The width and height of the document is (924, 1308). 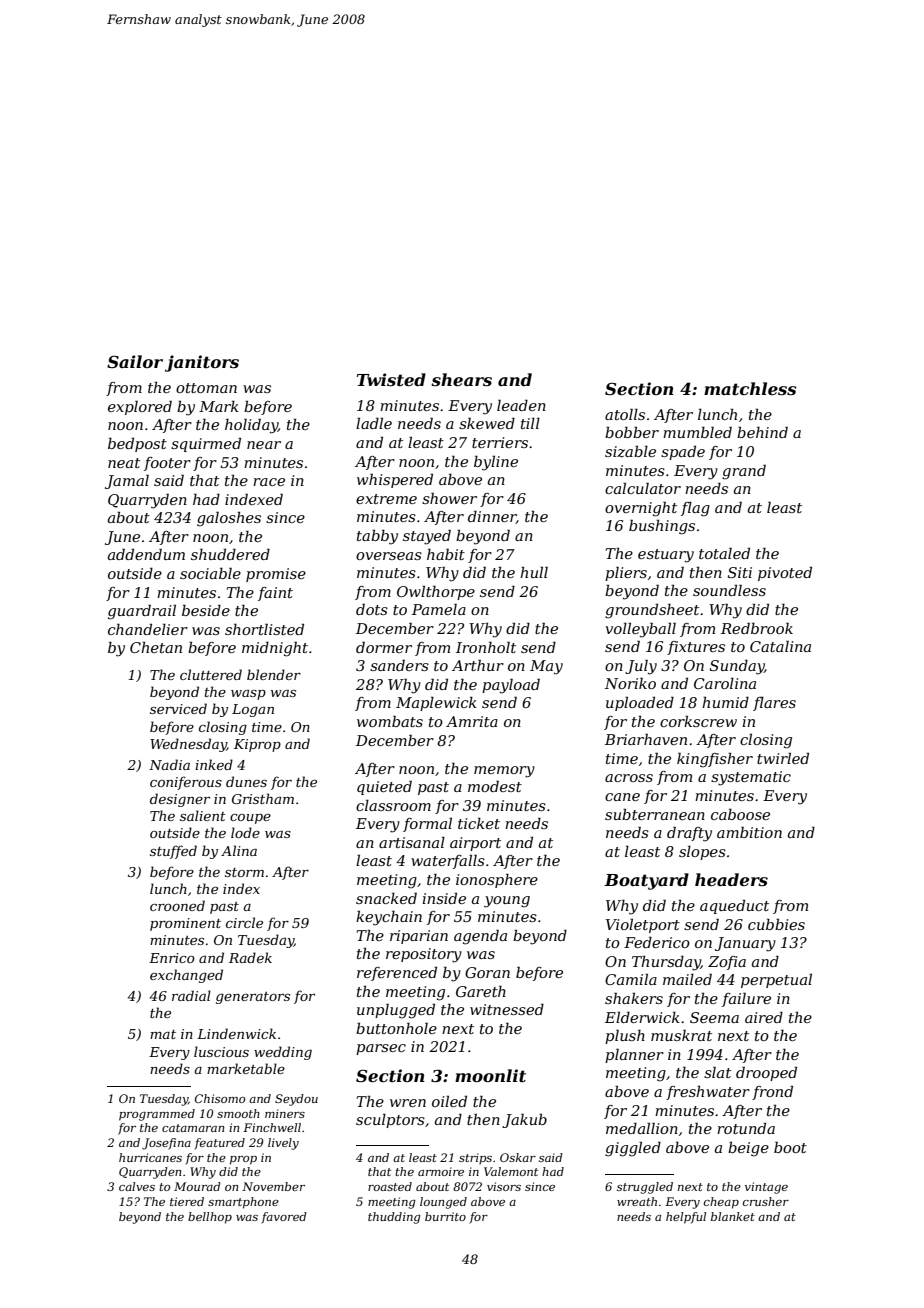 I want to click on bedpost, so click(x=137, y=445).
